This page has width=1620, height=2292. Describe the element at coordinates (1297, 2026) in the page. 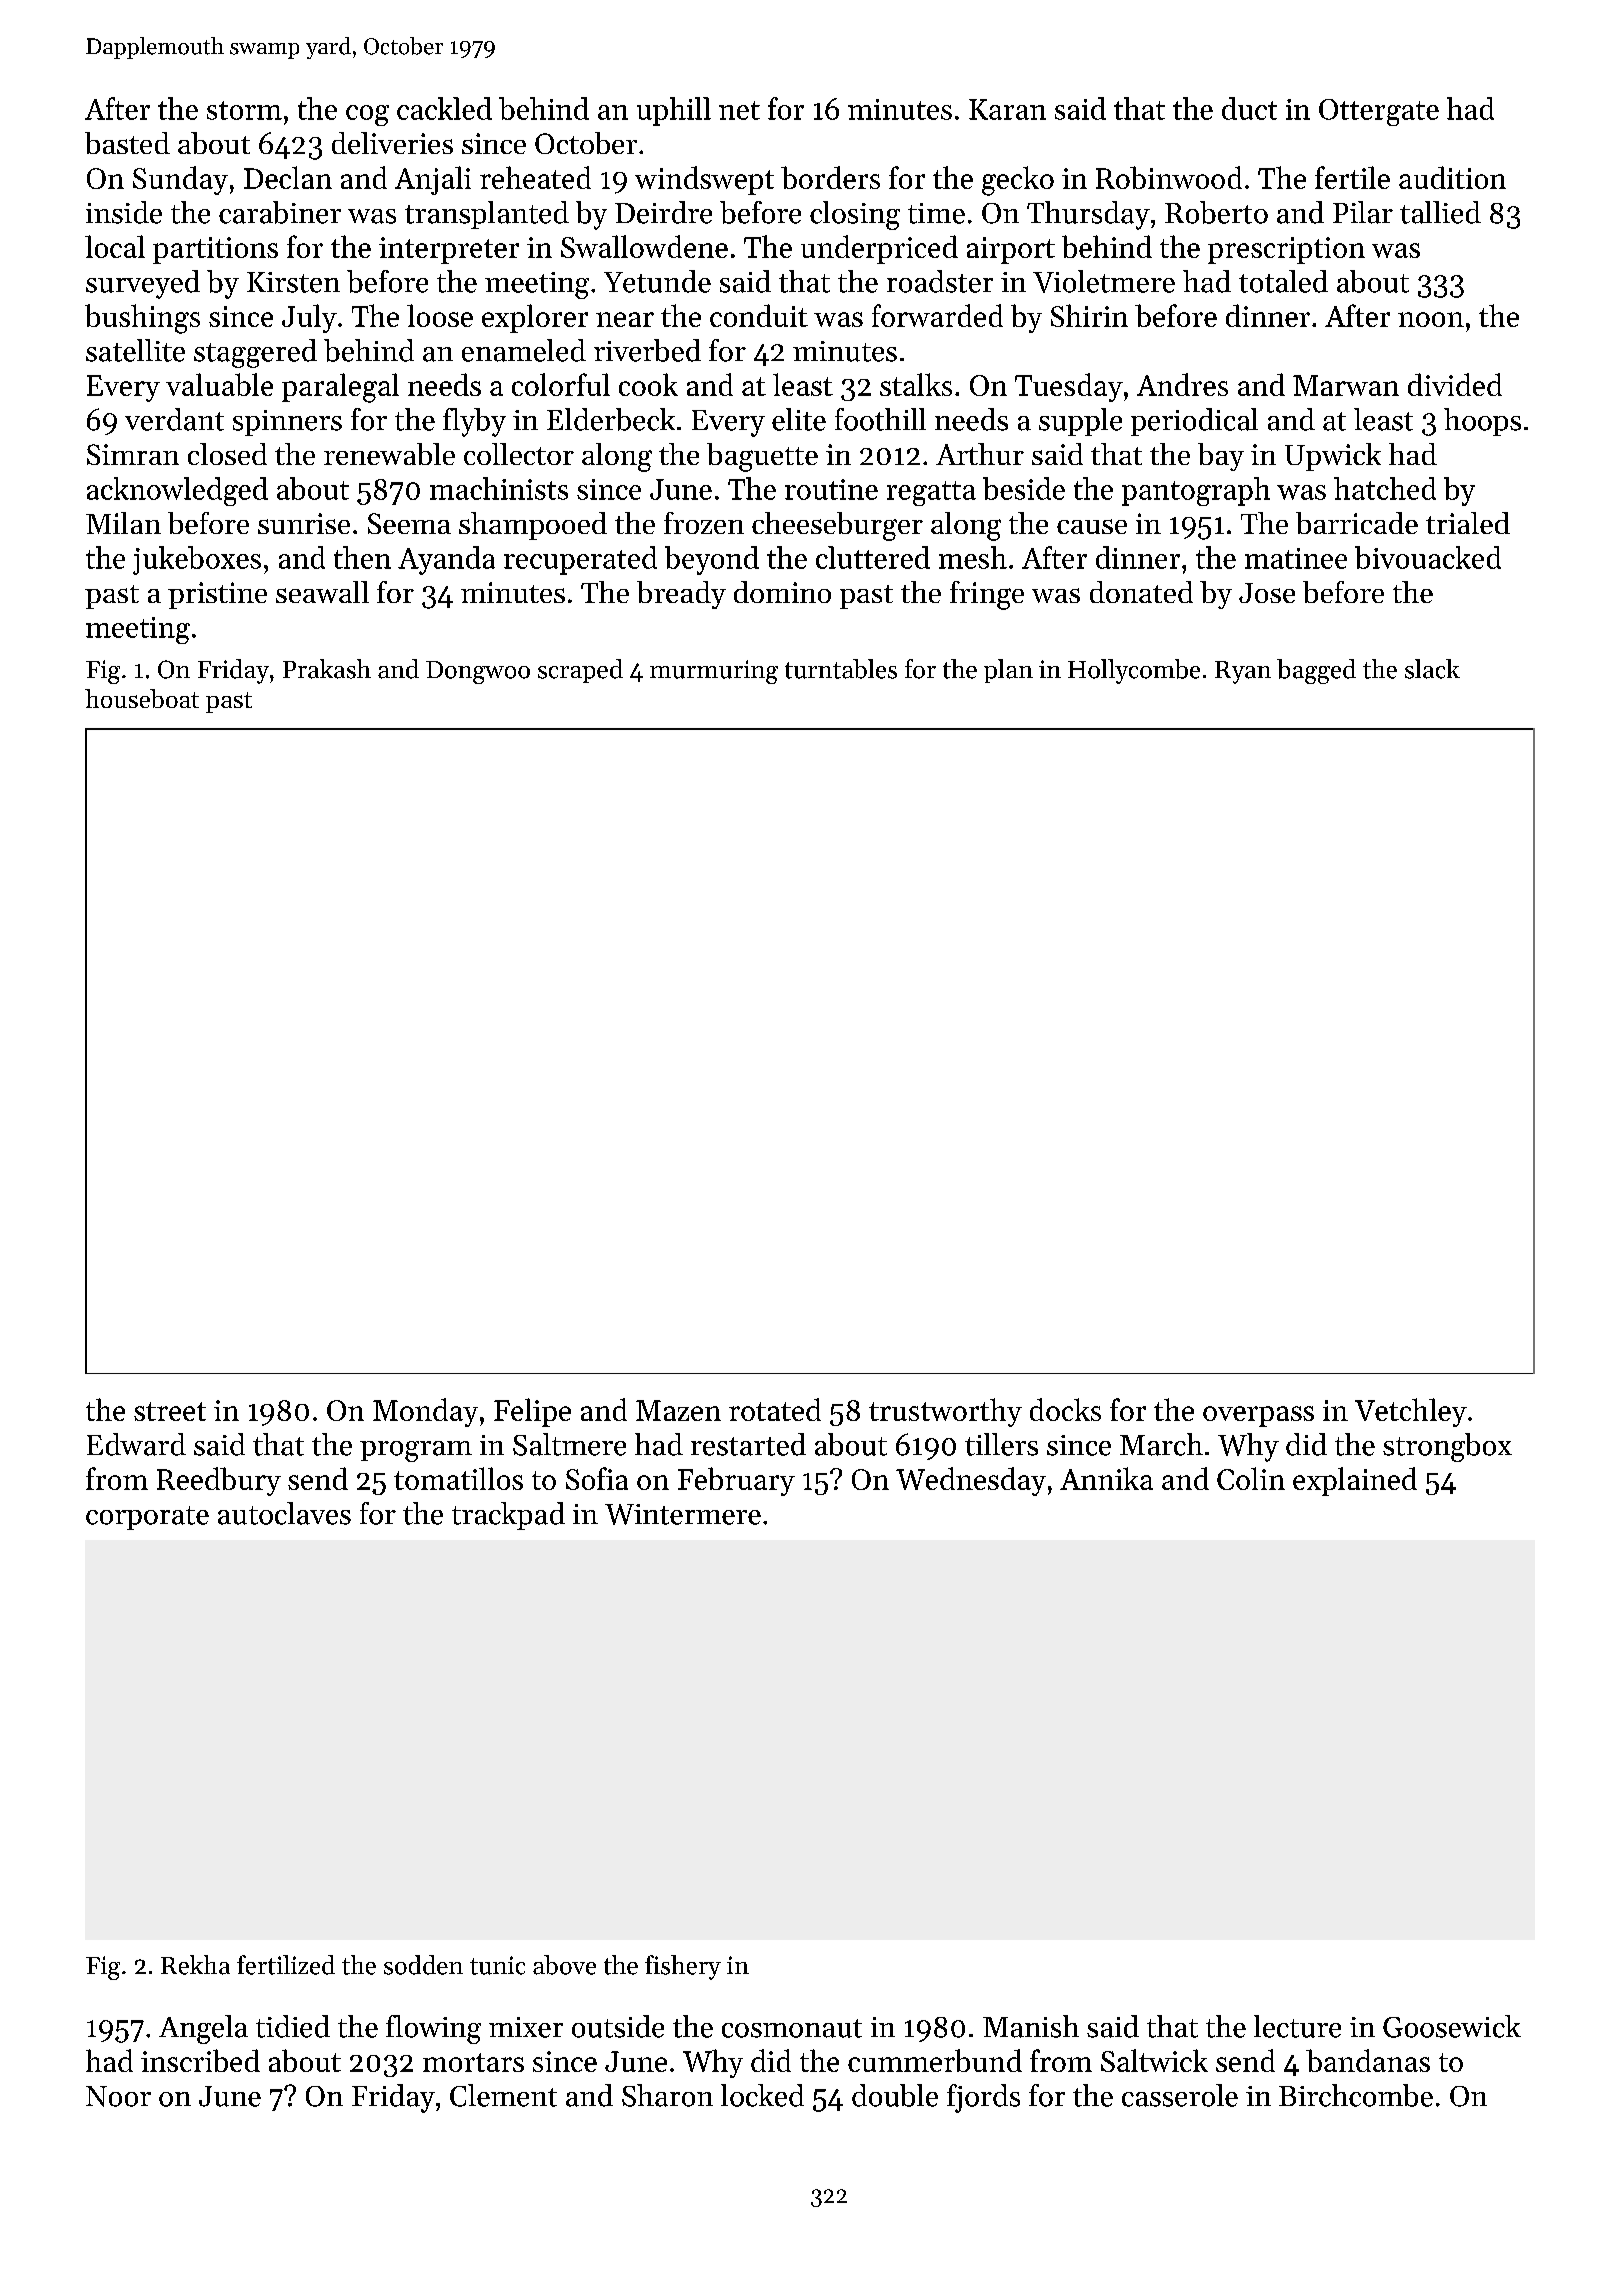

I see `lecture` at that location.
